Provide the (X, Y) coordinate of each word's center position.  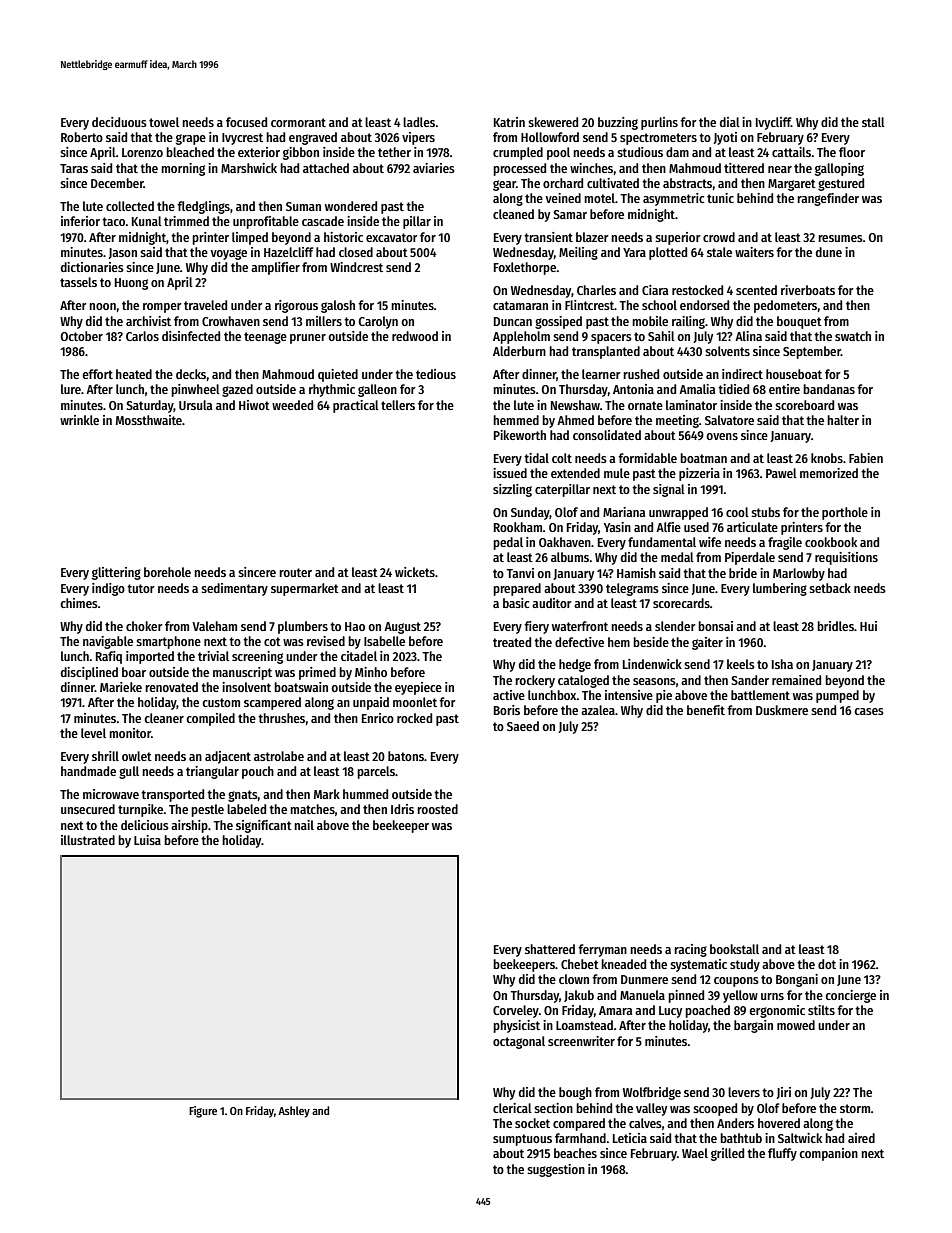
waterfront (580, 626)
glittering (116, 573)
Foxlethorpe (525, 268)
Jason (122, 253)
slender (675, 626)
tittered (744, 168)
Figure (203, 1112)
